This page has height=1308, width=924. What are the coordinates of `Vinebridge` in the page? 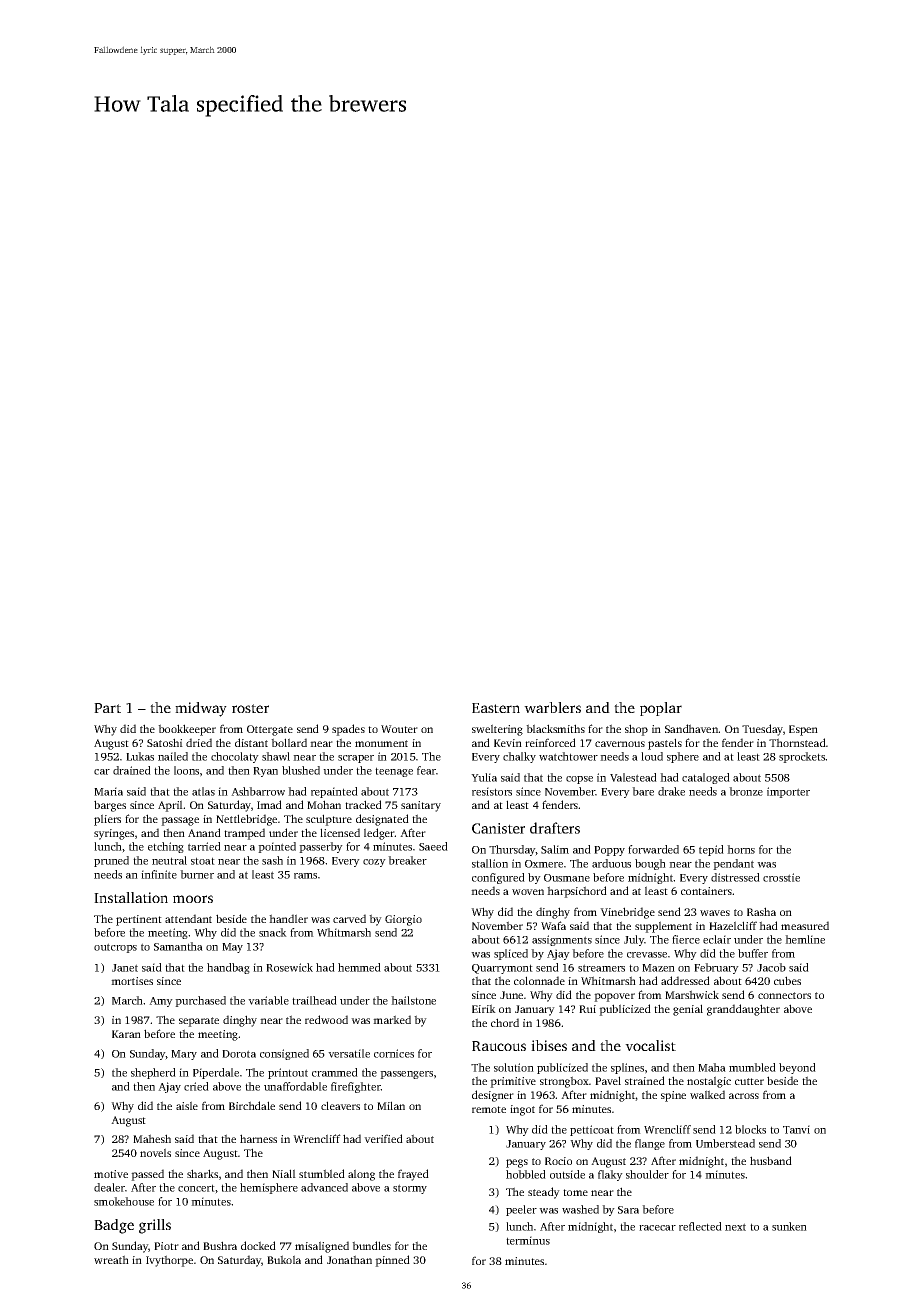 It's located at (627, 913).
